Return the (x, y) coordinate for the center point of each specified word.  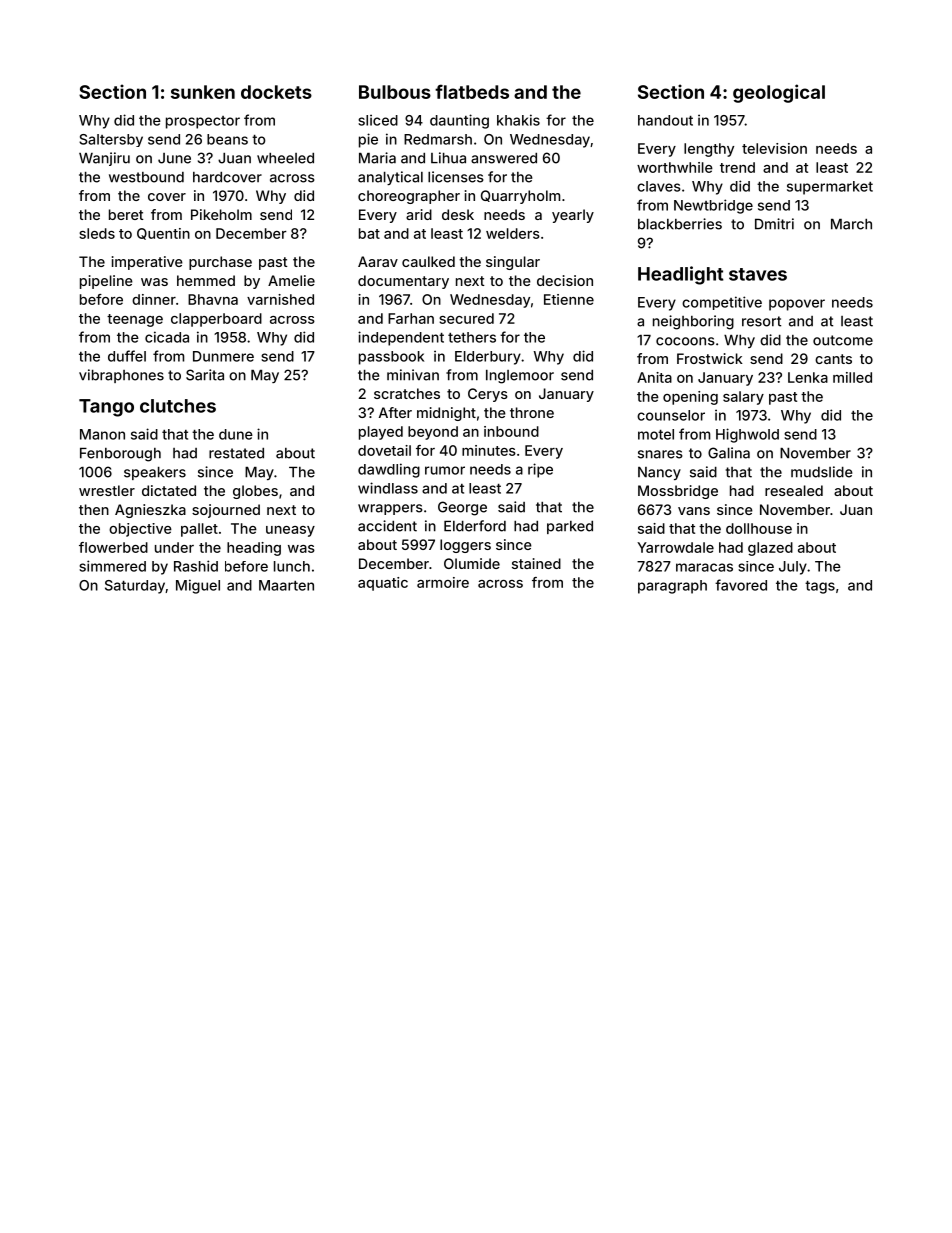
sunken (203, 92)
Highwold (747, 435)
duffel (127, 356)
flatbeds (472, 91)
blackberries (680, 224)
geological (779, 93)
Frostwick (710, 358)
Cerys (488, 395)
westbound (146, 177)
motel (656, 434)
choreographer (409, 197)
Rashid (196, 566)
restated (236, 453)
